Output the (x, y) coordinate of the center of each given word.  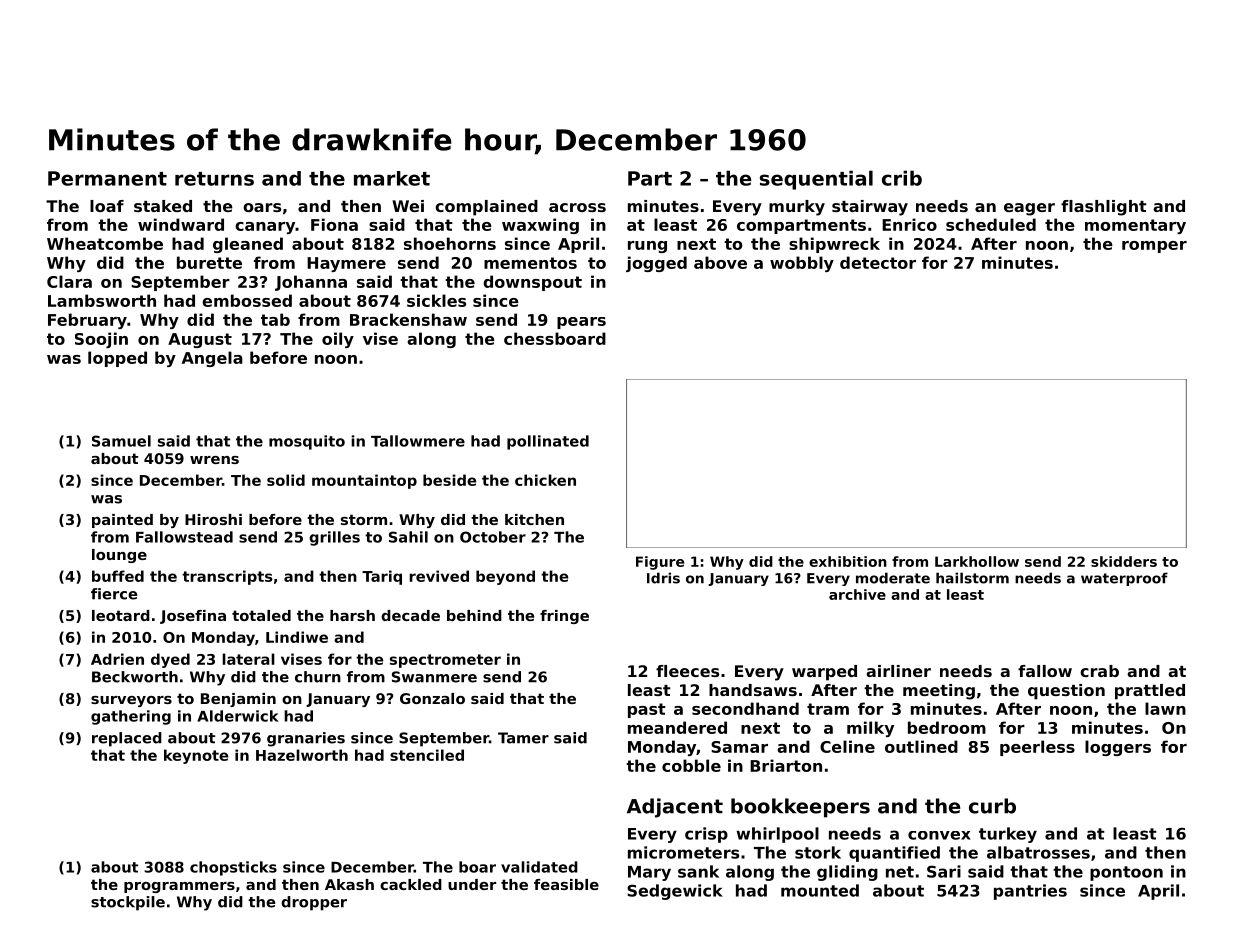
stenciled (427, 755)
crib (902, 178)
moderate (893, 578)
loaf (107, 206)
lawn (1165, 708)
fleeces (687, 671)
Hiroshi (213, 519)
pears (581, 323)
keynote (196, 756)
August (200, 340)
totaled (261, 615)
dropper (314, 903)
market (392, 178)
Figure (660, 563)
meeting (939, 692)
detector (878, 262)
